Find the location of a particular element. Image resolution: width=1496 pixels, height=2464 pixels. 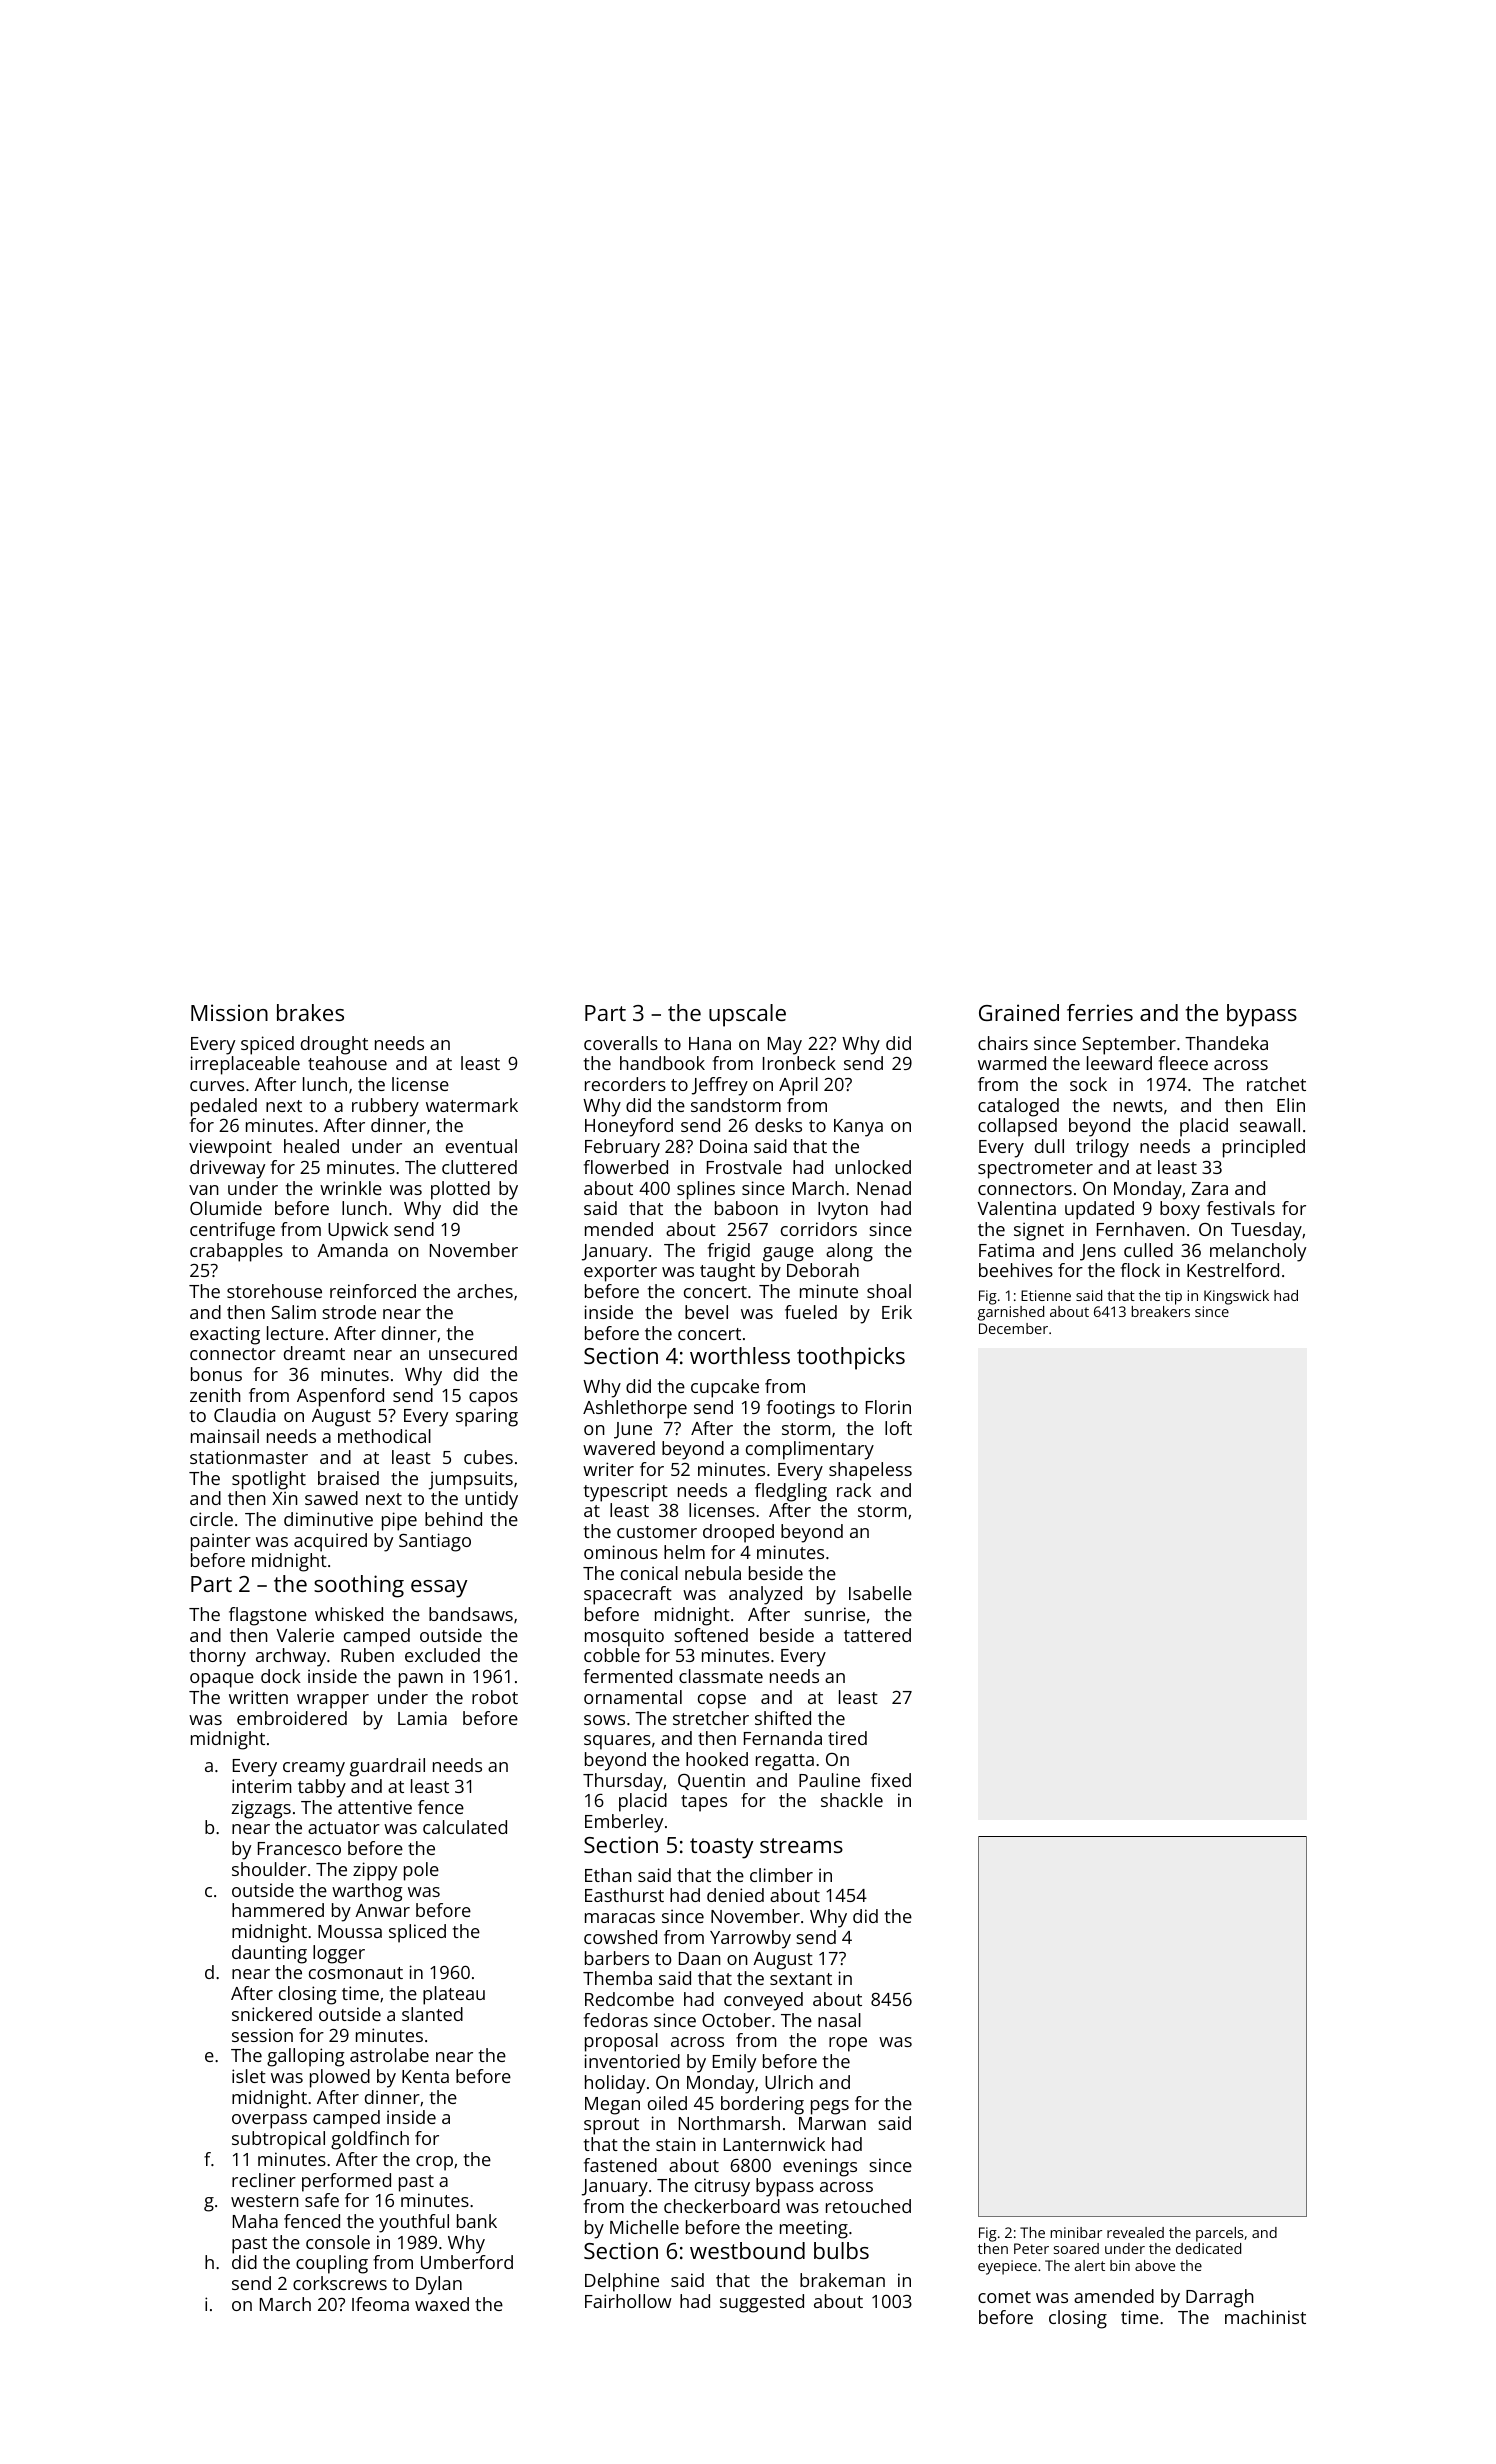

brakes is located at coordinates (310, 1012).
